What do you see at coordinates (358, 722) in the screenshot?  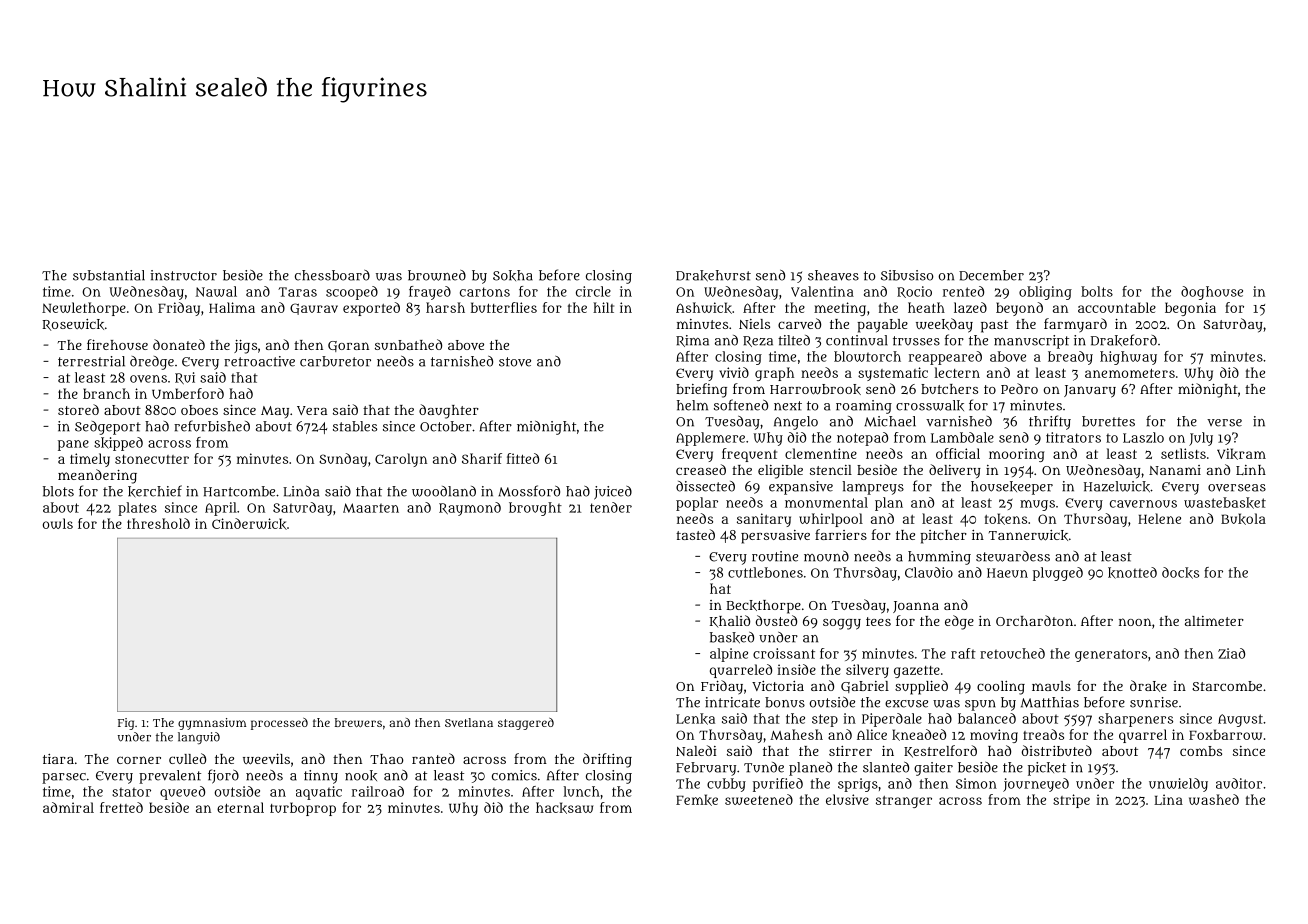 I see `brewers` at bounding box center [358, 722].
